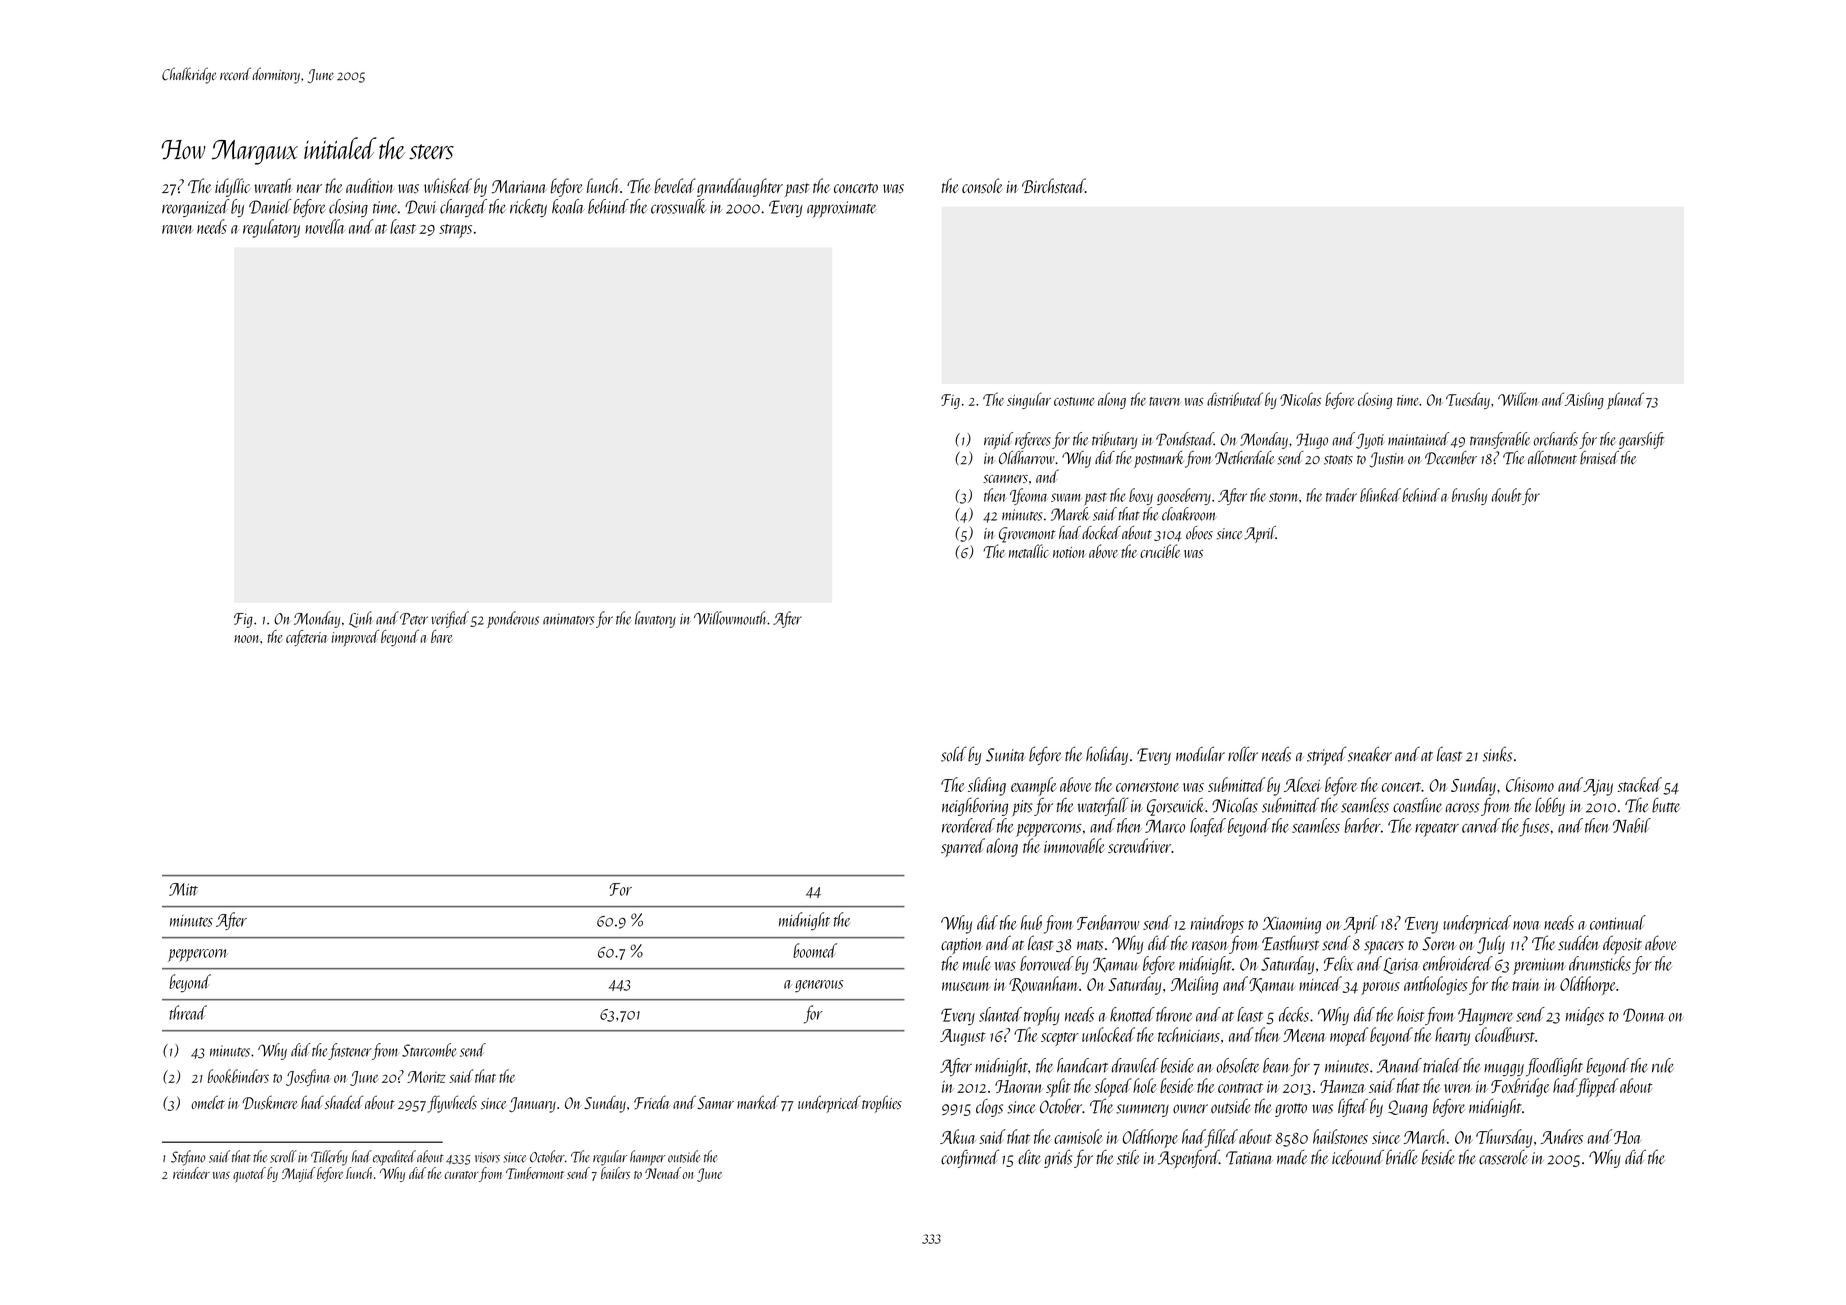 The height and width of the screenshot is (1305, 1846). What do you see at coordinates (1625, 400) in the screenshot?
I see `planed` at bounding box center [1625, 400].
